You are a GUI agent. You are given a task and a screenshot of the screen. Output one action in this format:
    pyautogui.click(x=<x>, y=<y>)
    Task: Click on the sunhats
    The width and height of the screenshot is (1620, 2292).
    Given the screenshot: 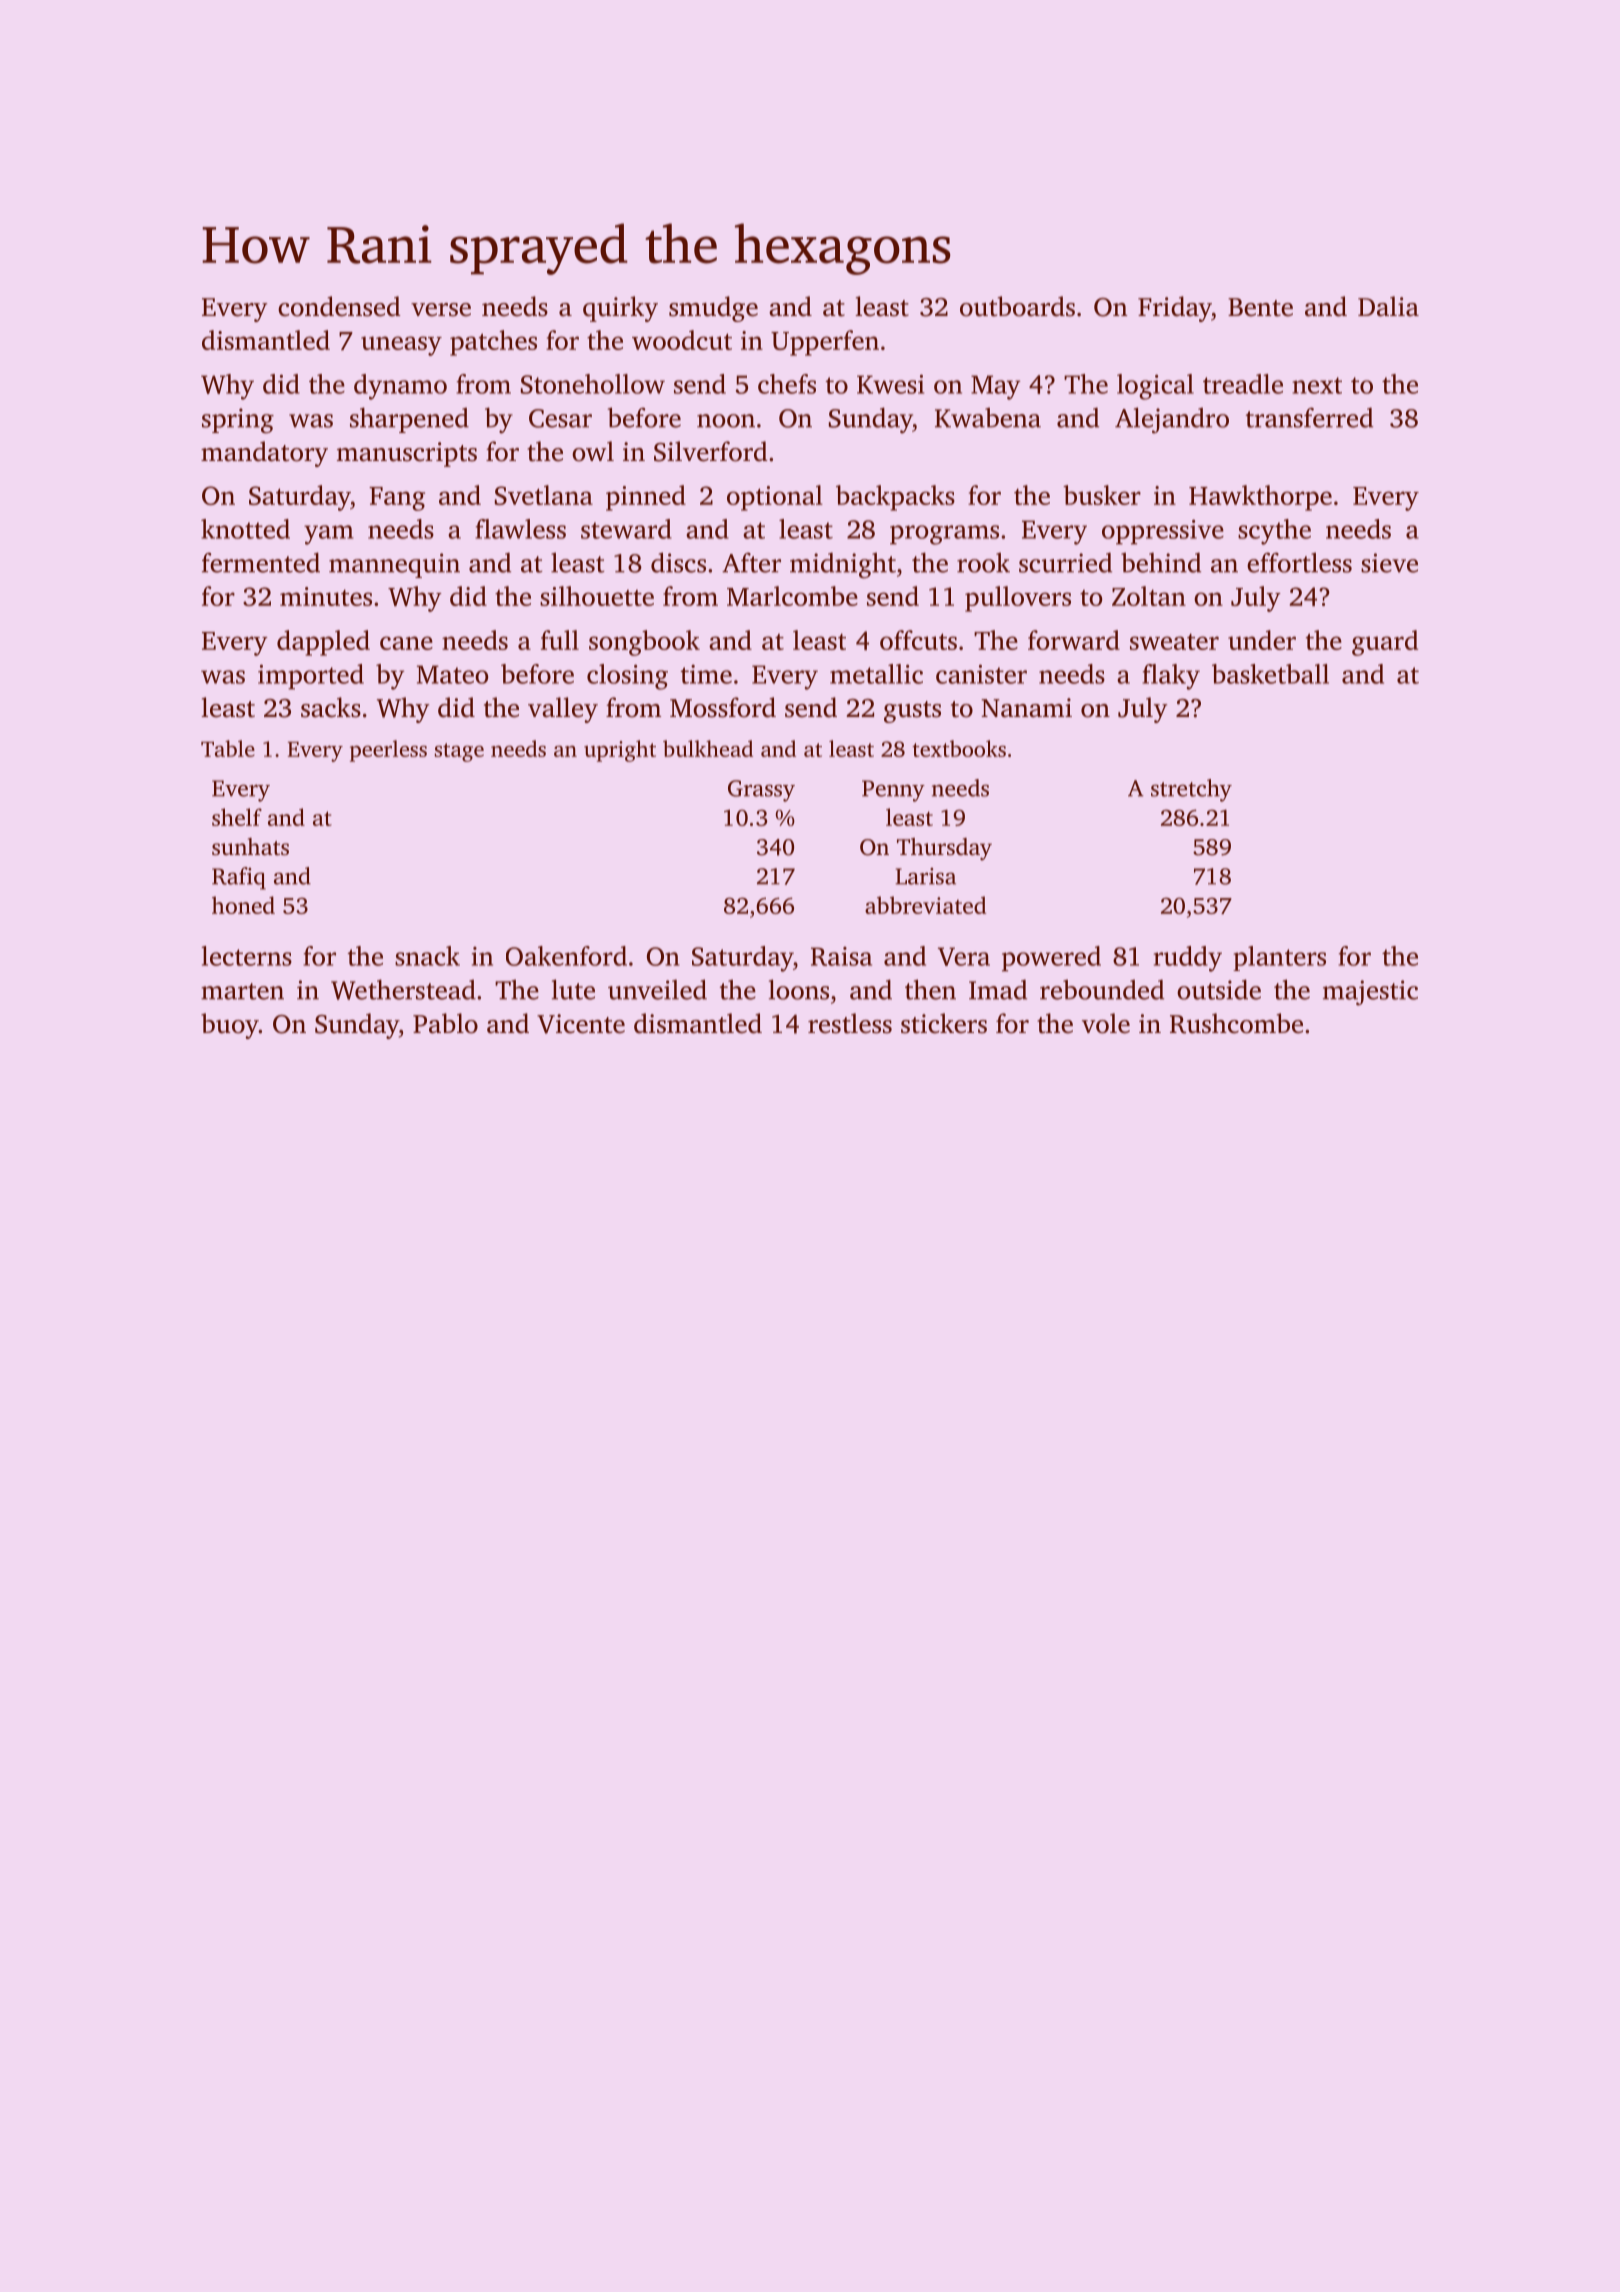 What is the action you would take?
    pyautogui.click(x=250, y=847)
